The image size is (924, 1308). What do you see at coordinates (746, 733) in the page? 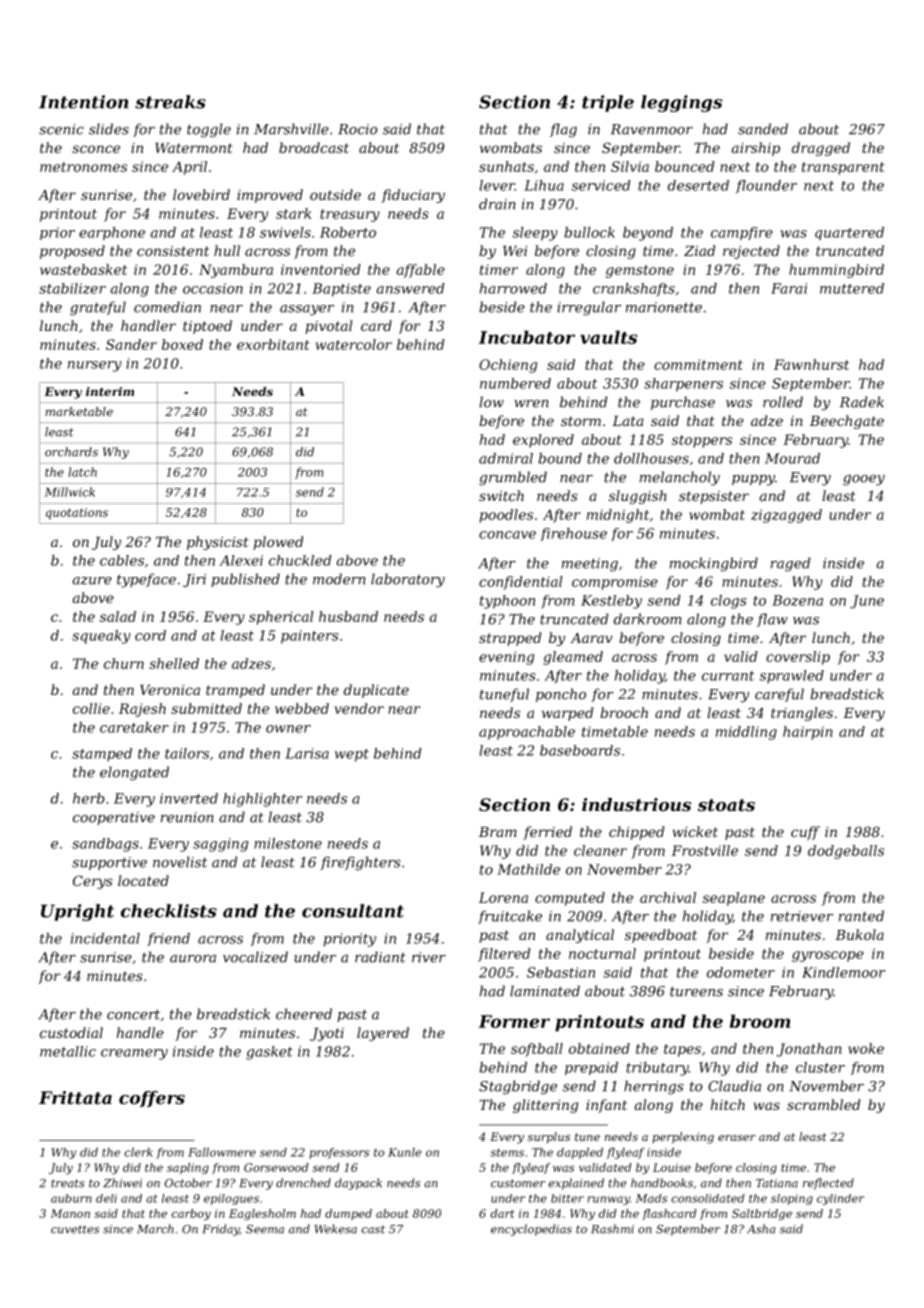
I see `middling` at bounding box center [746, 733].
